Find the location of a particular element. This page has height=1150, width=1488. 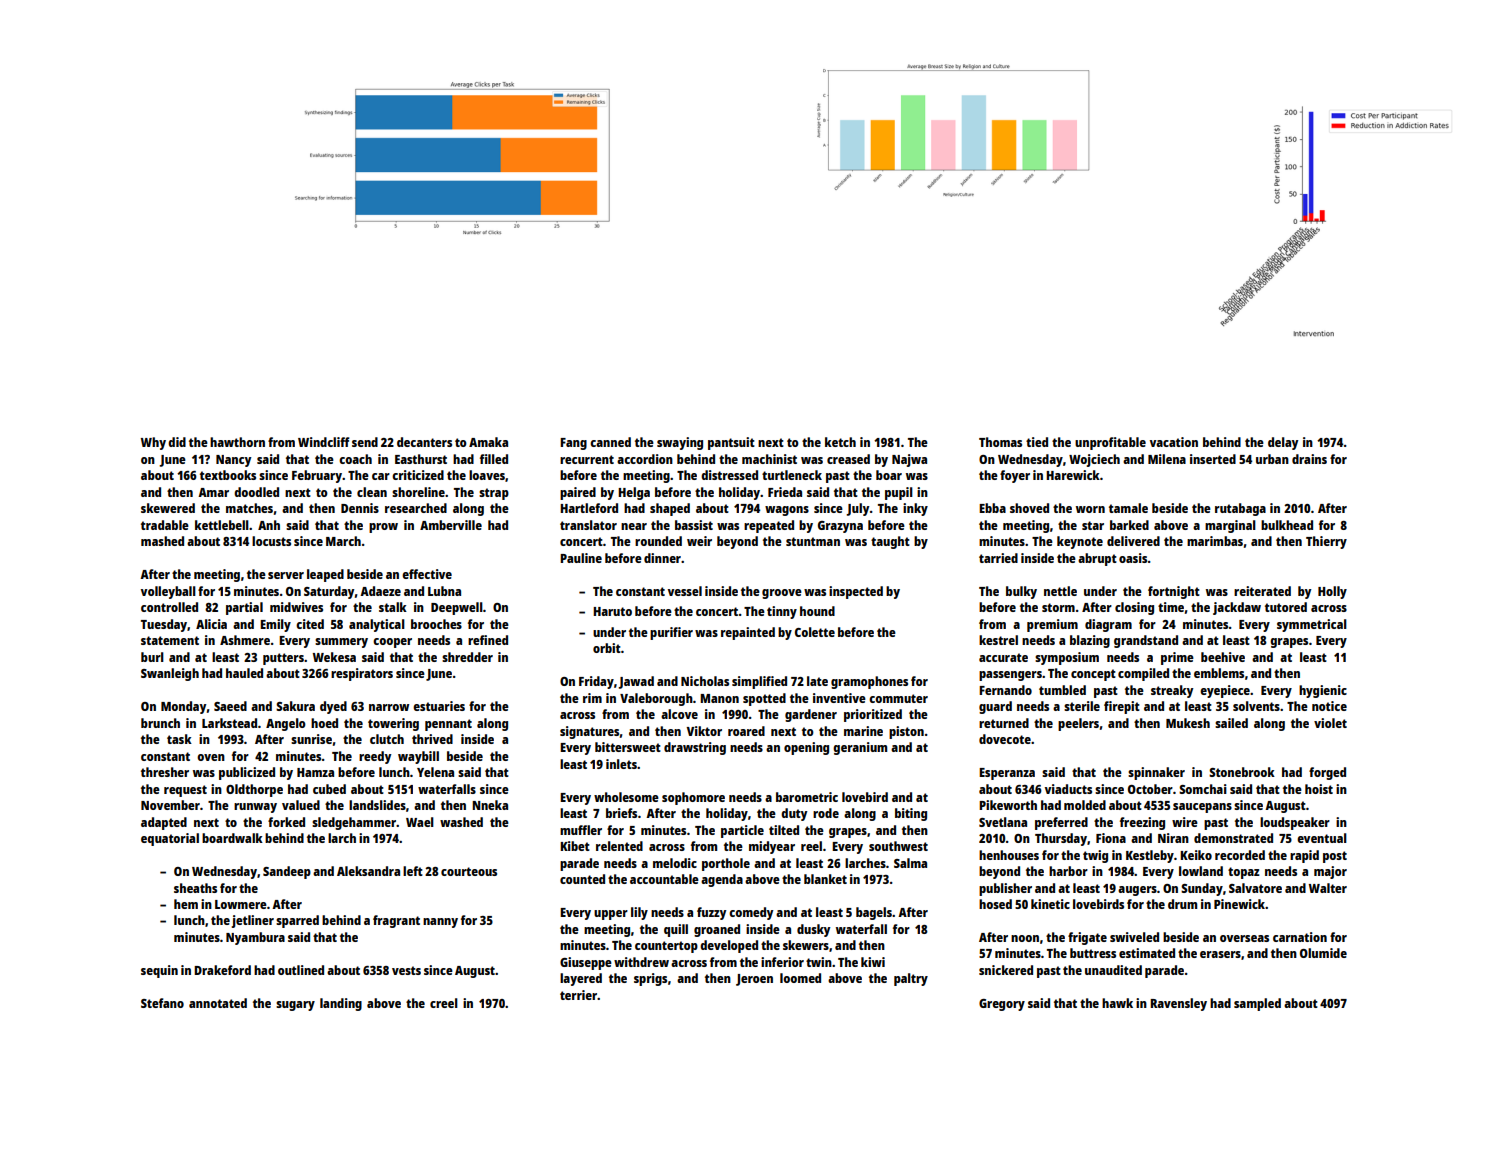

sequin is located at coordinates (159, 971).
